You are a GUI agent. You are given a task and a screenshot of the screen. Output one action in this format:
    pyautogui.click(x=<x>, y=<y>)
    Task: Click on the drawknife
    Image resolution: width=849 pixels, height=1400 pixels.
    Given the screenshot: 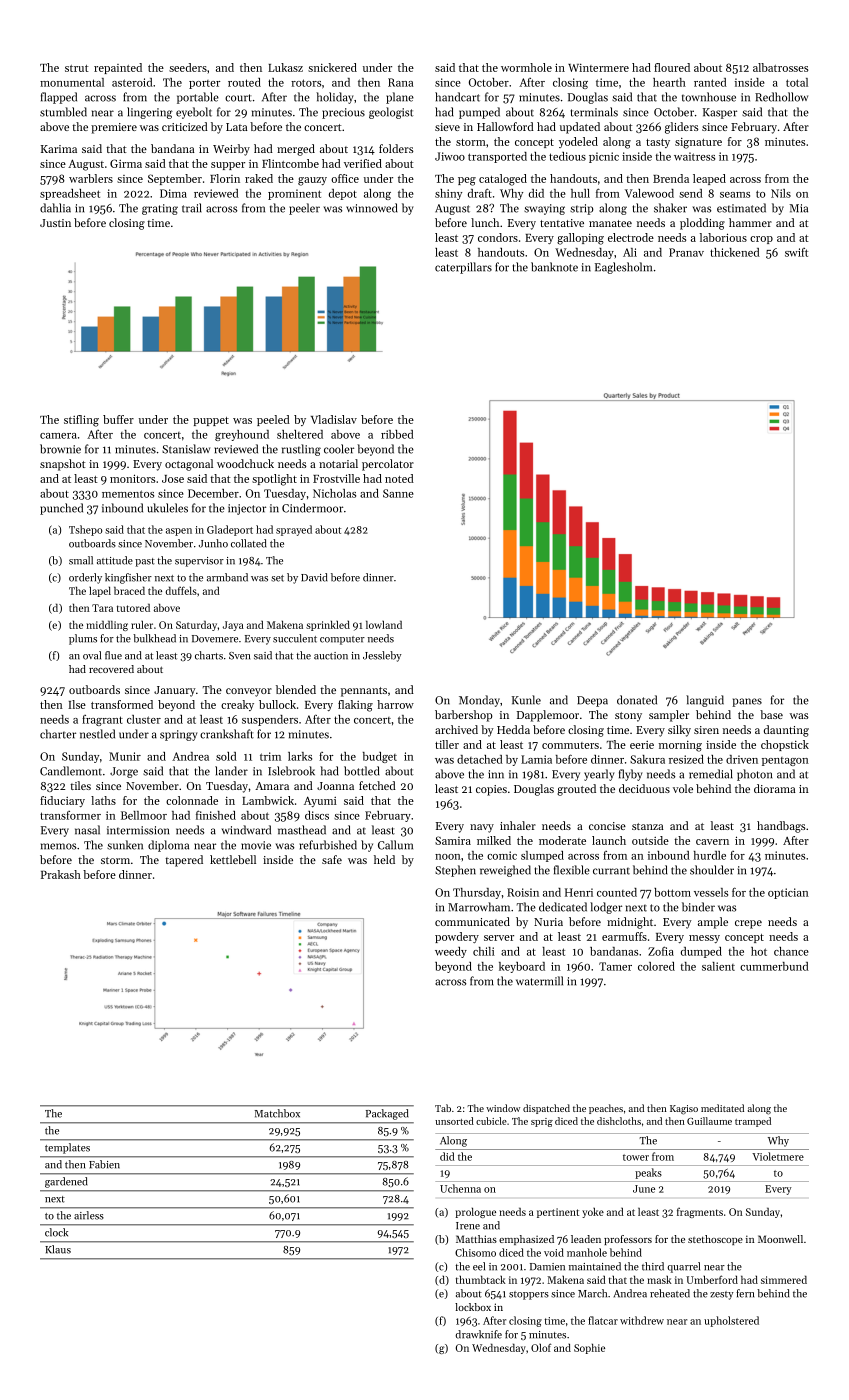 What is the action you would take?
    pyautogui.click(x=478, y=1334)
